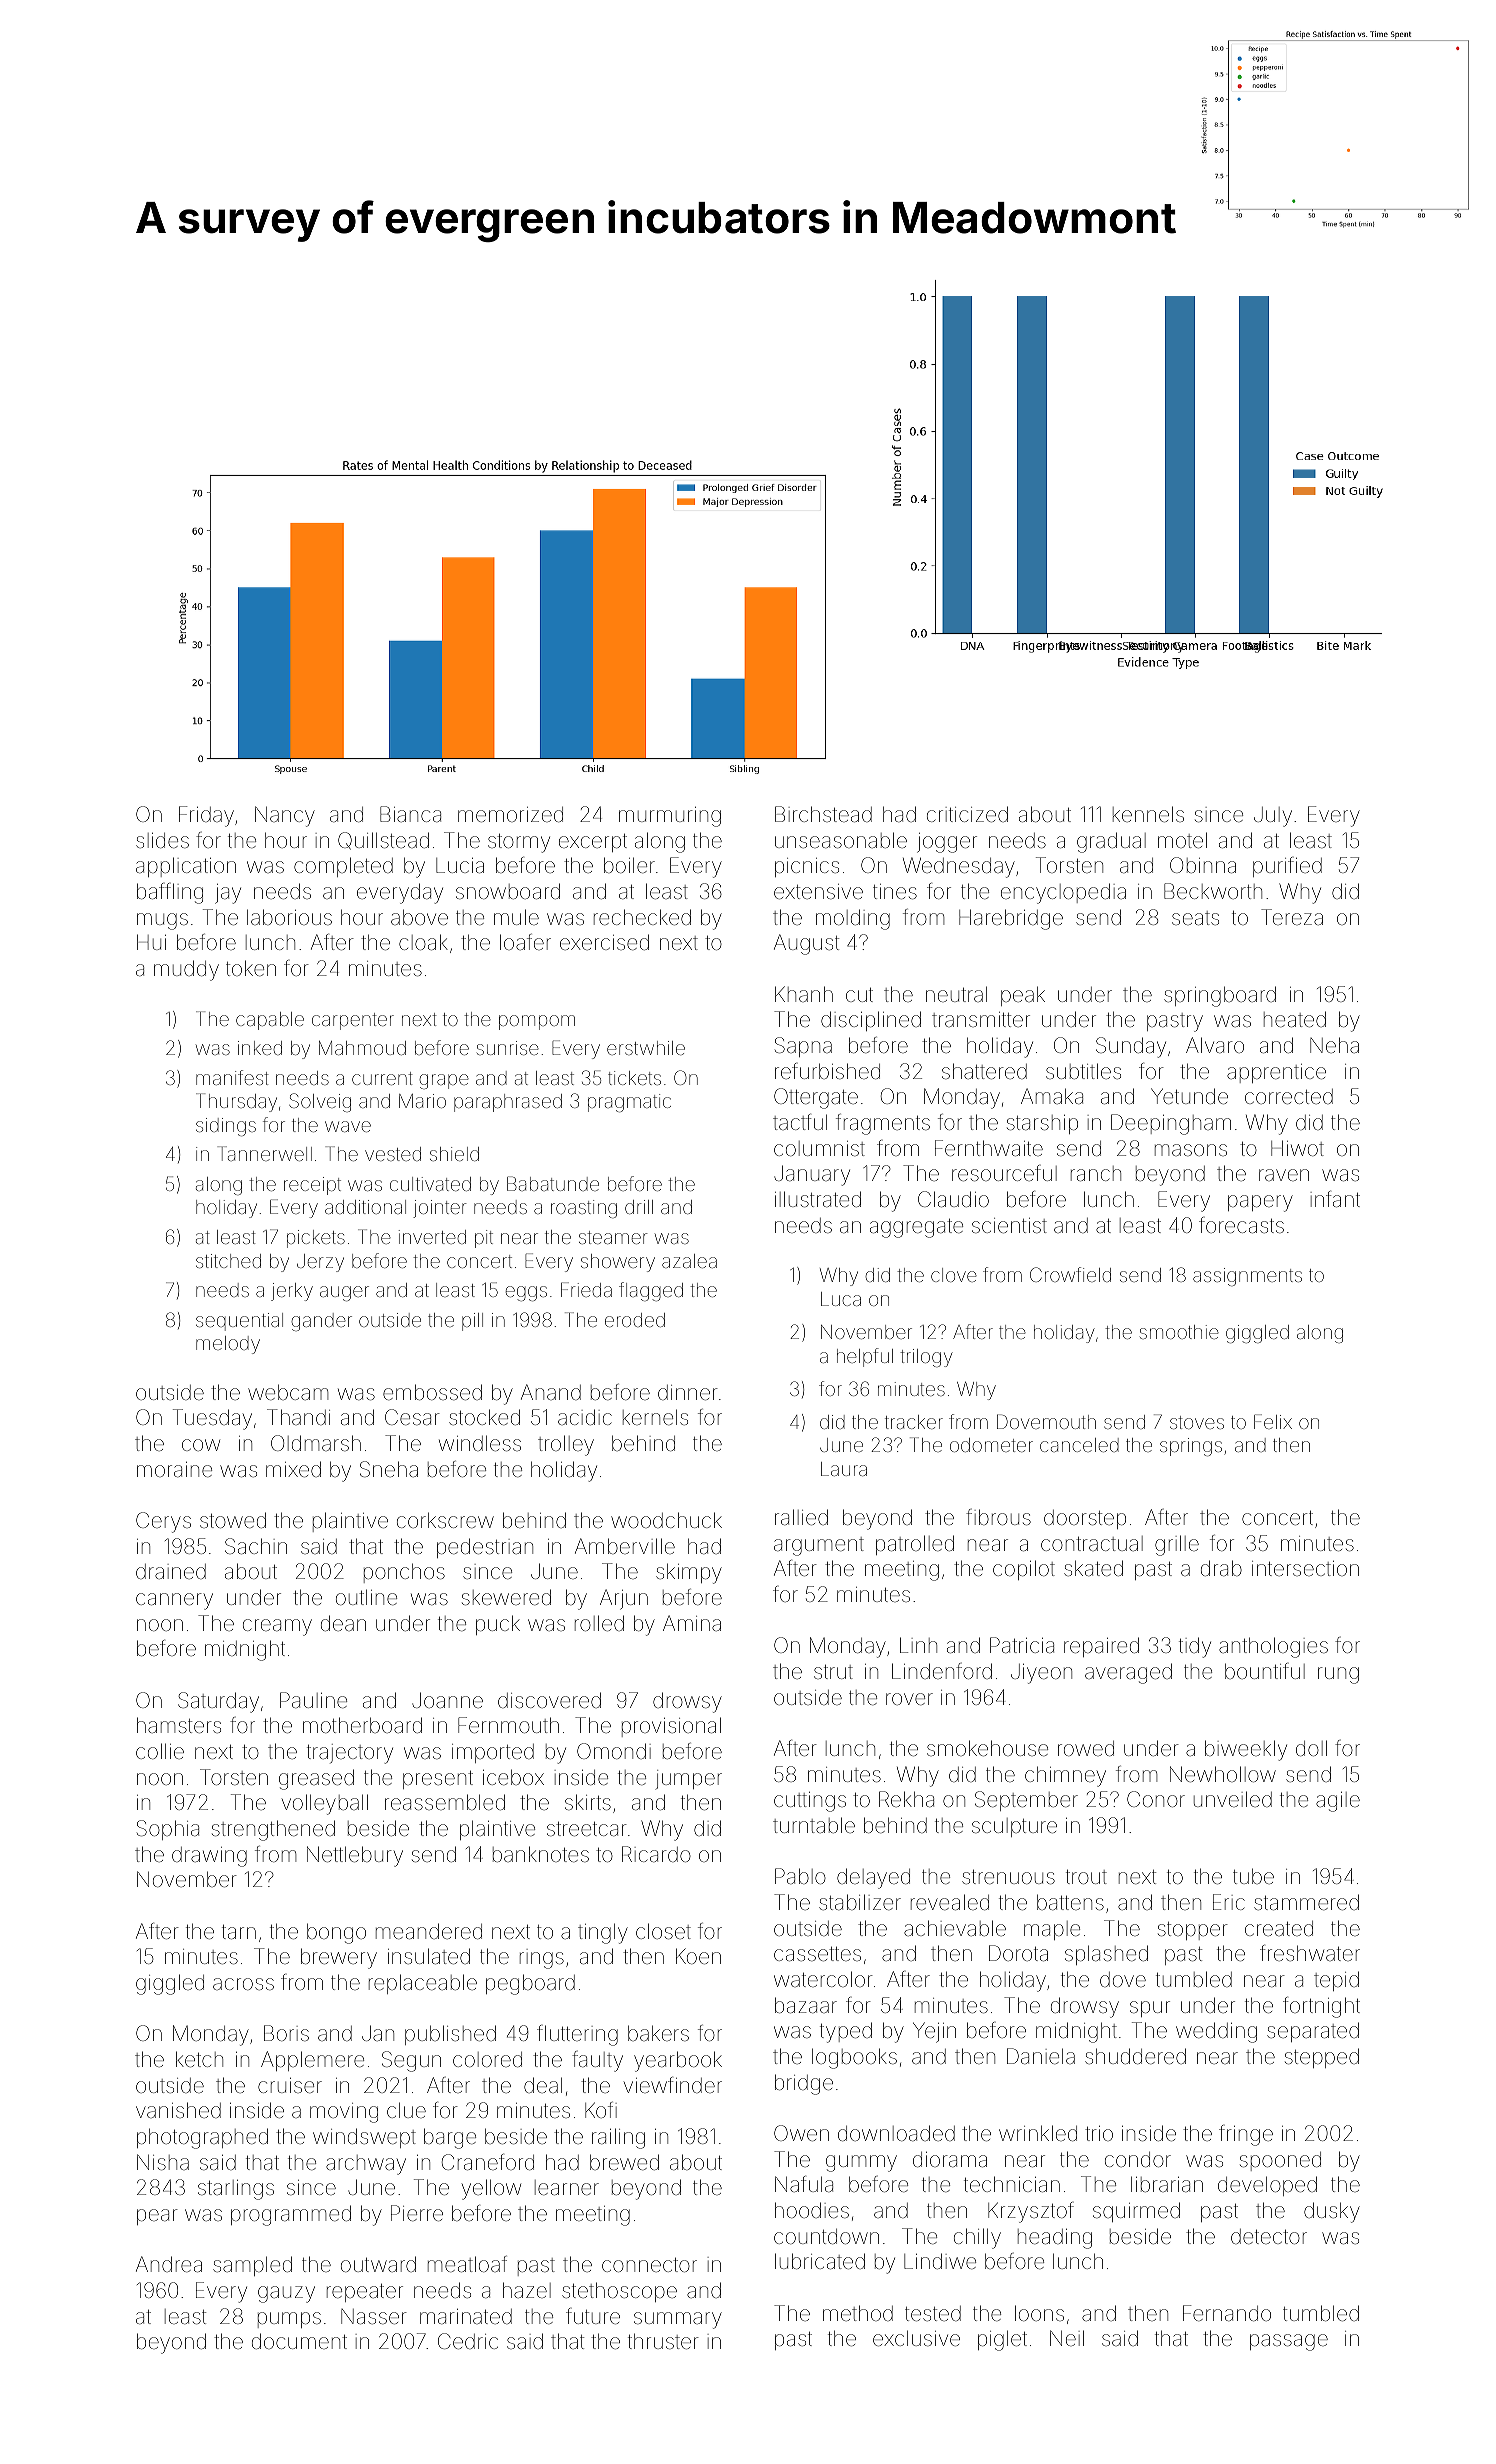 This screenshot has height=2464, width=1496. What do you see at coordinates (460, 865) in the screenshot?
I see `Lucia` at bounding box center [460, 865].
